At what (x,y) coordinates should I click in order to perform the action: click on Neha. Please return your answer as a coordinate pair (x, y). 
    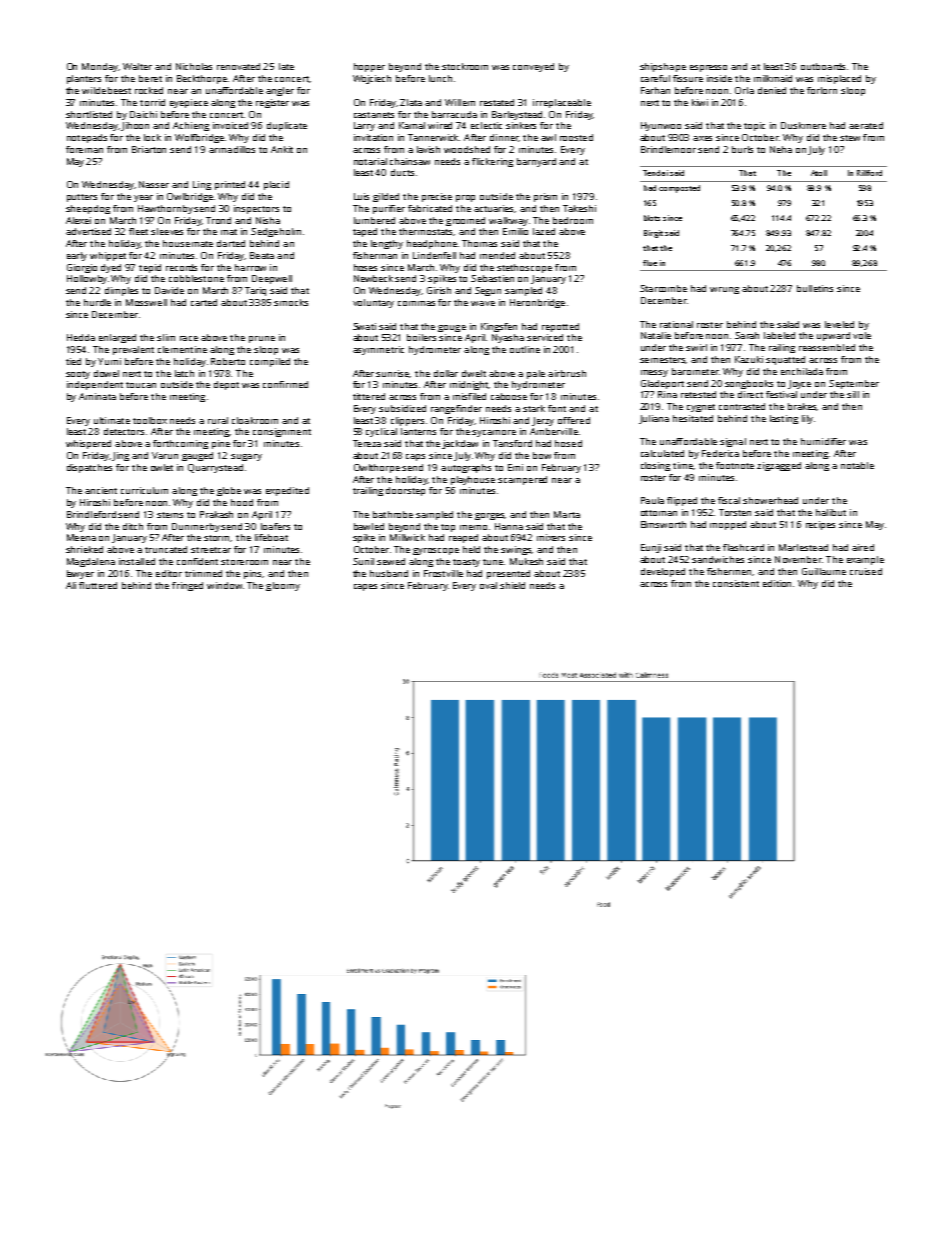
    Looking at the image, I should click on (781, 149).
